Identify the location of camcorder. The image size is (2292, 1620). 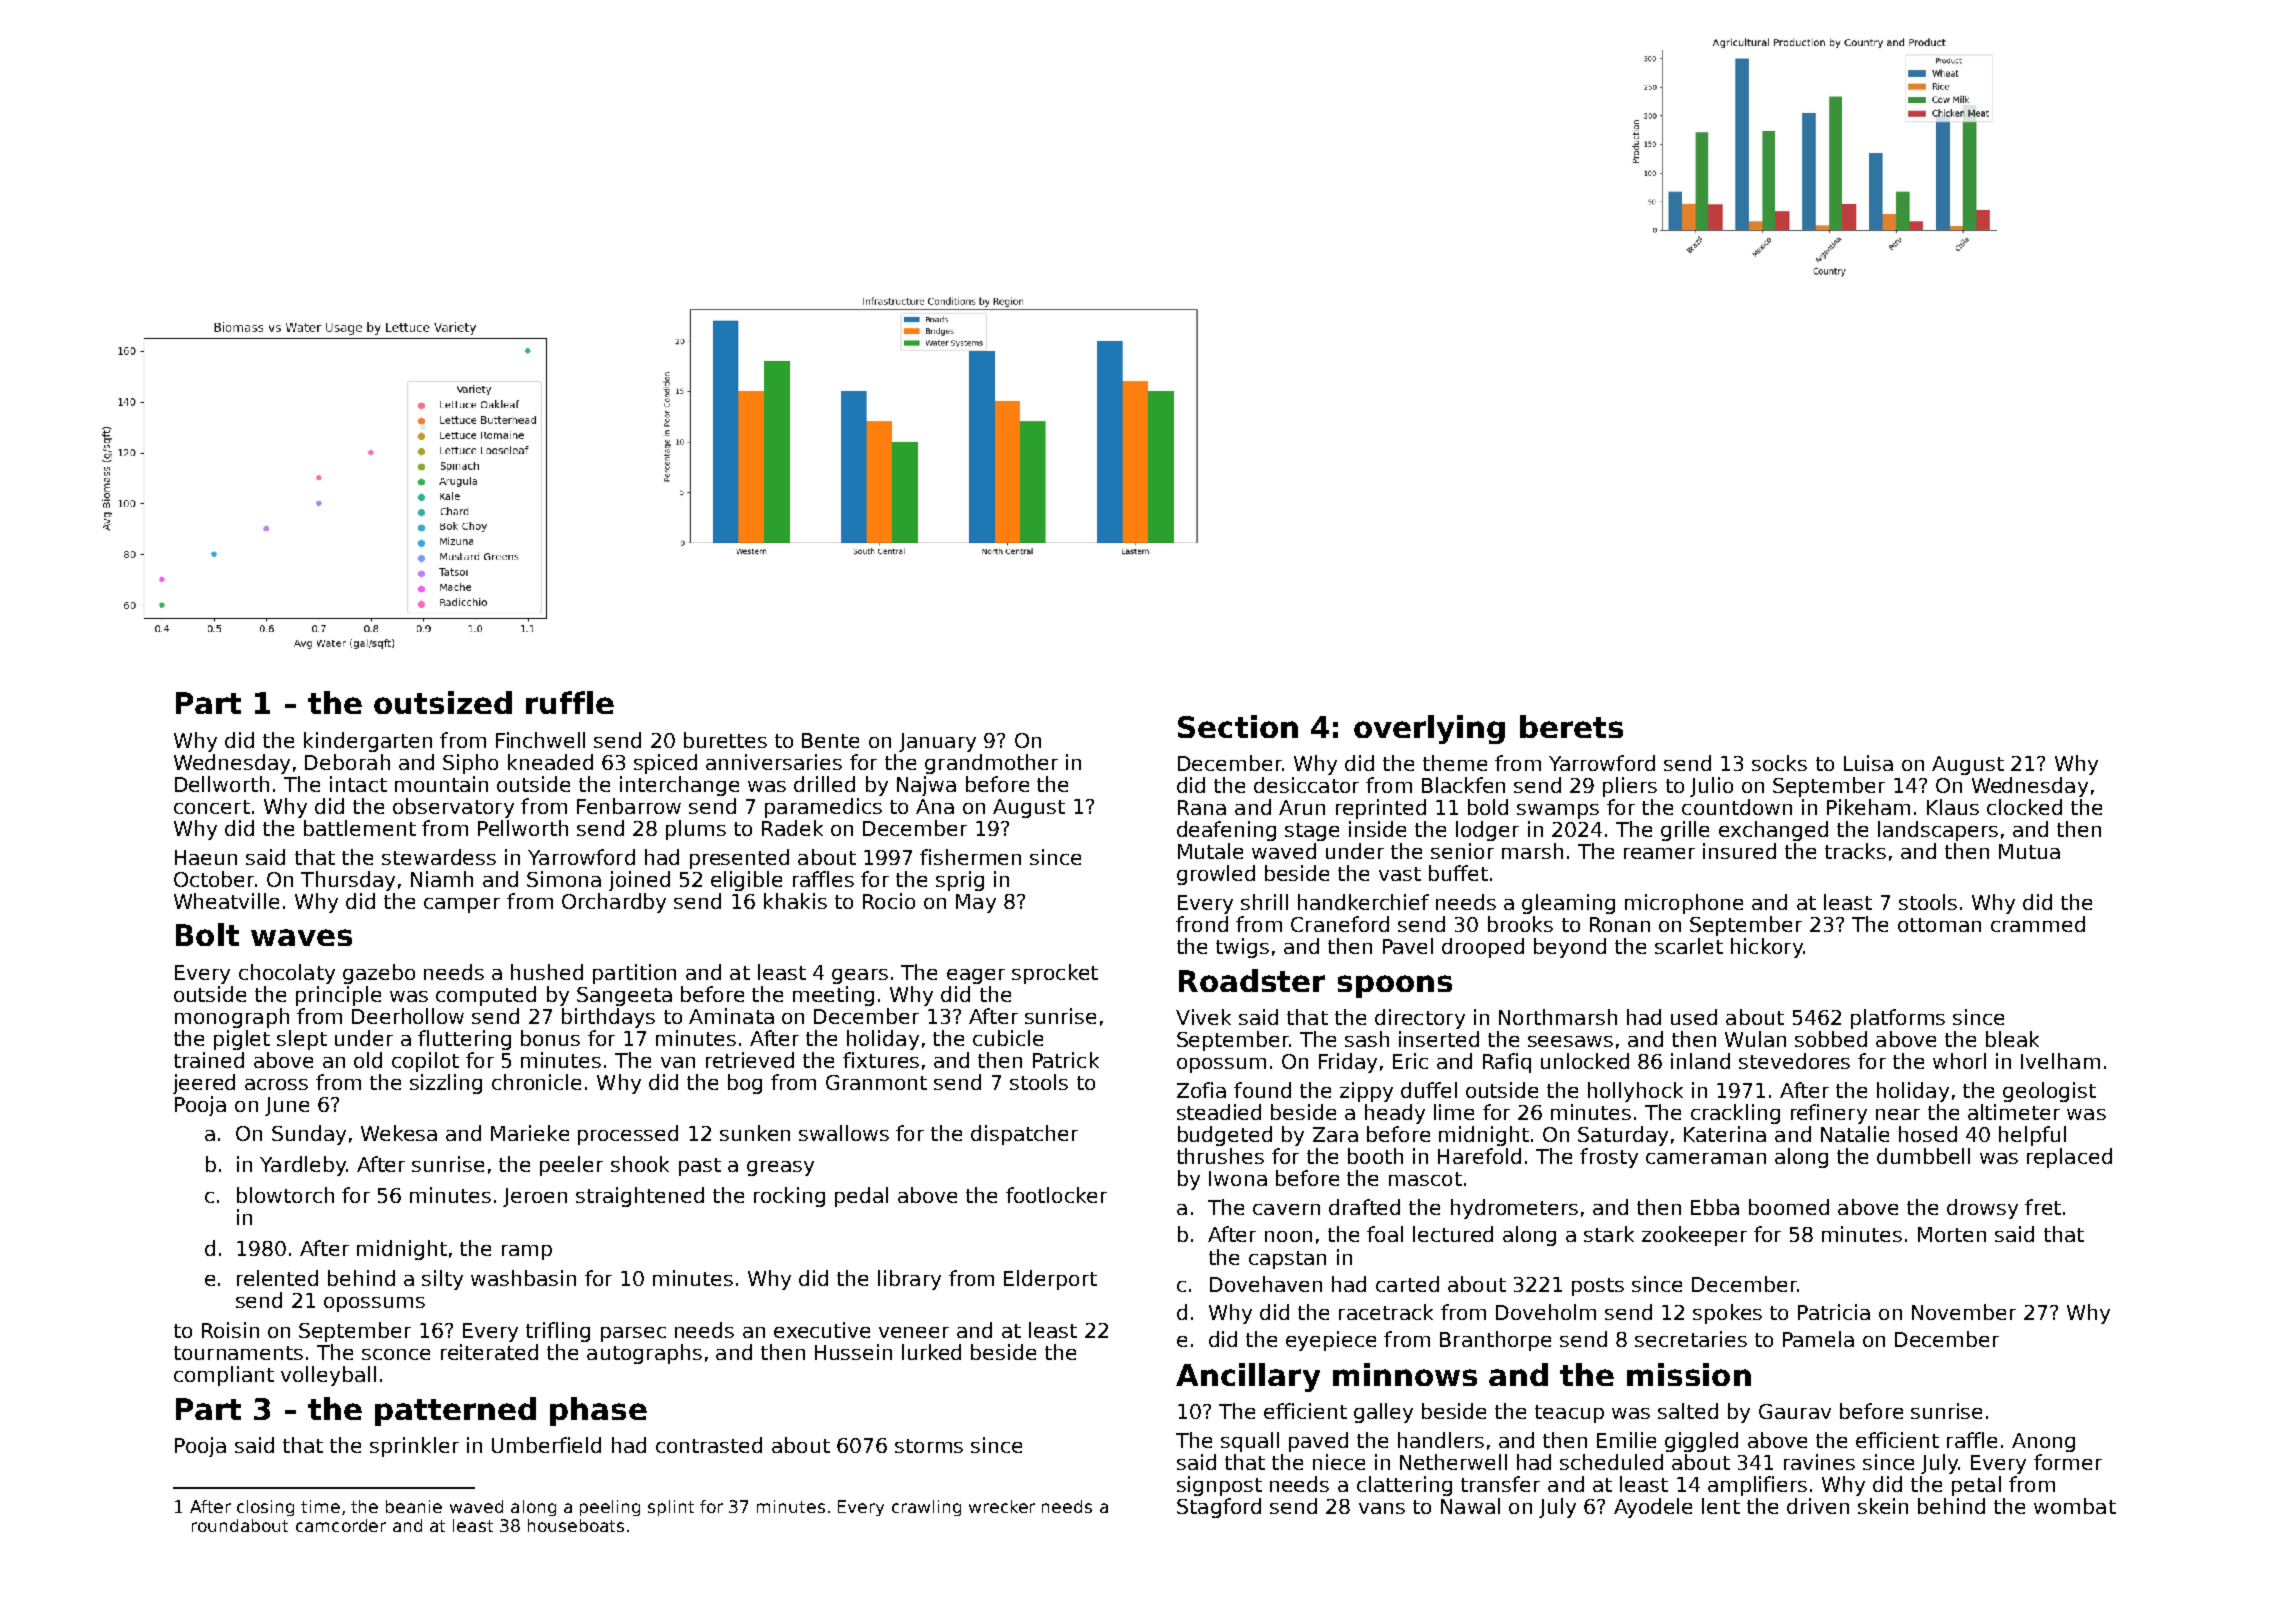
(341, 1525).
